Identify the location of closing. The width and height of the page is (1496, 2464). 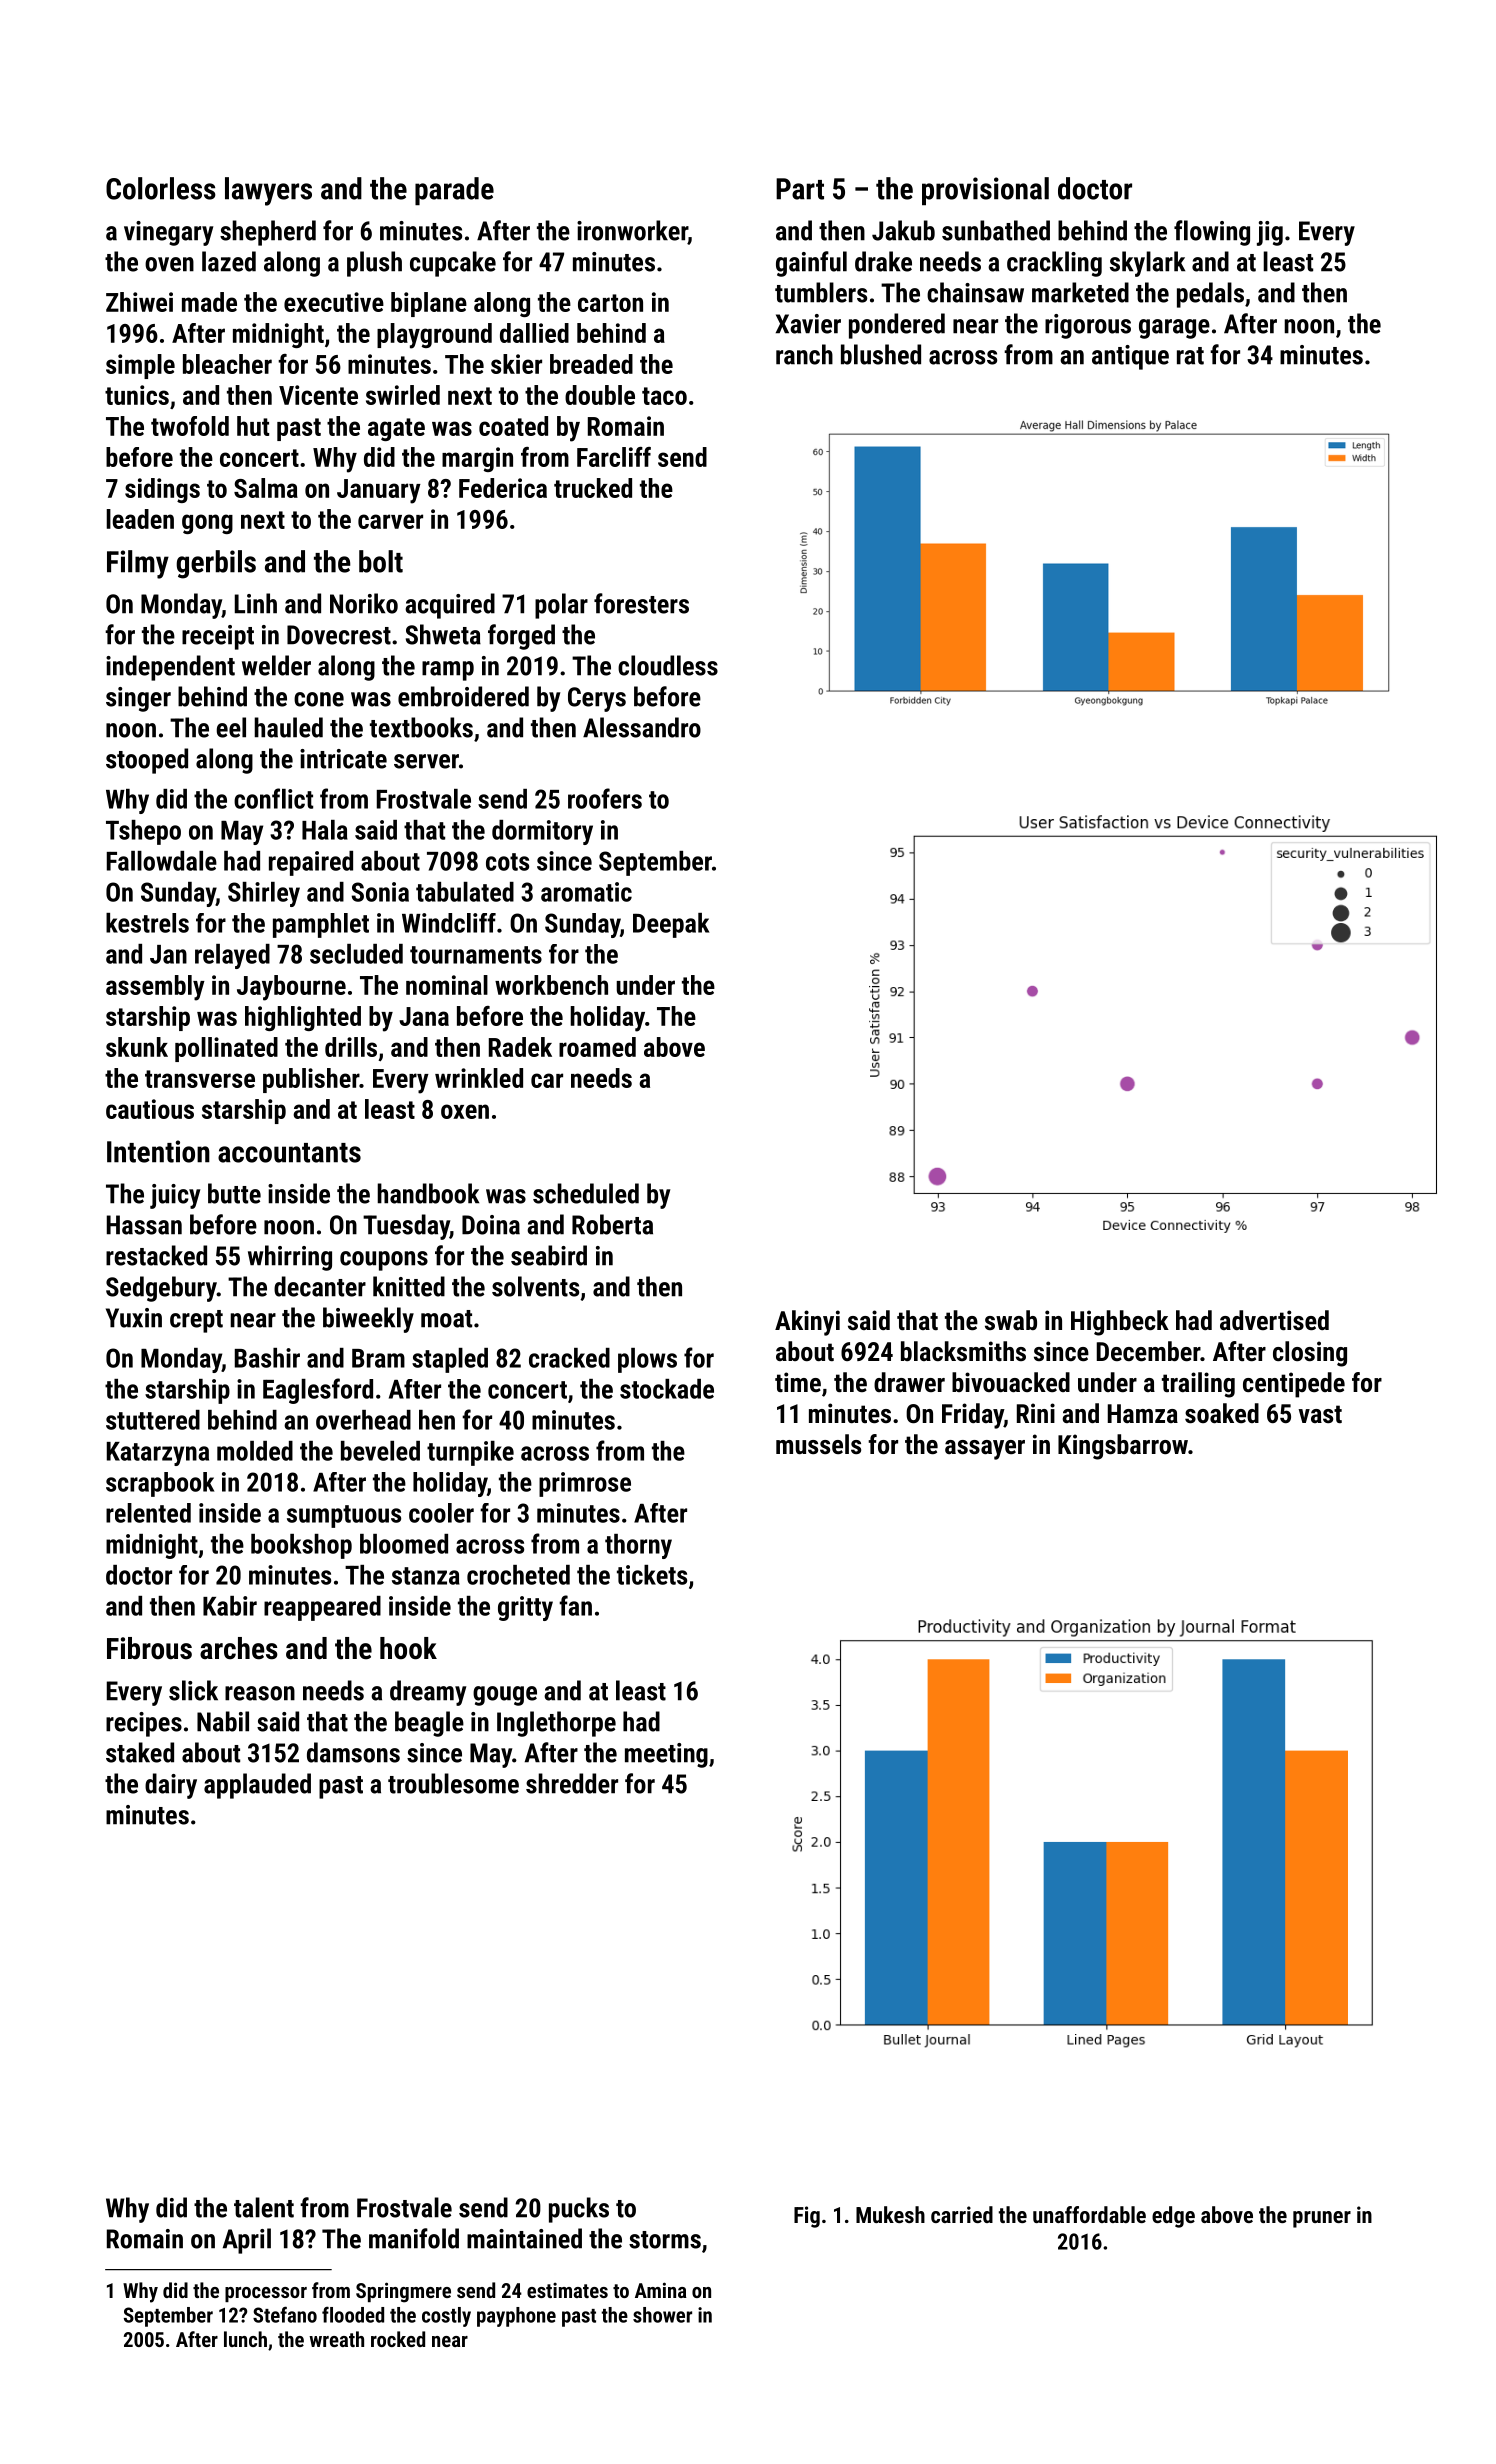
(1310, 1354).
